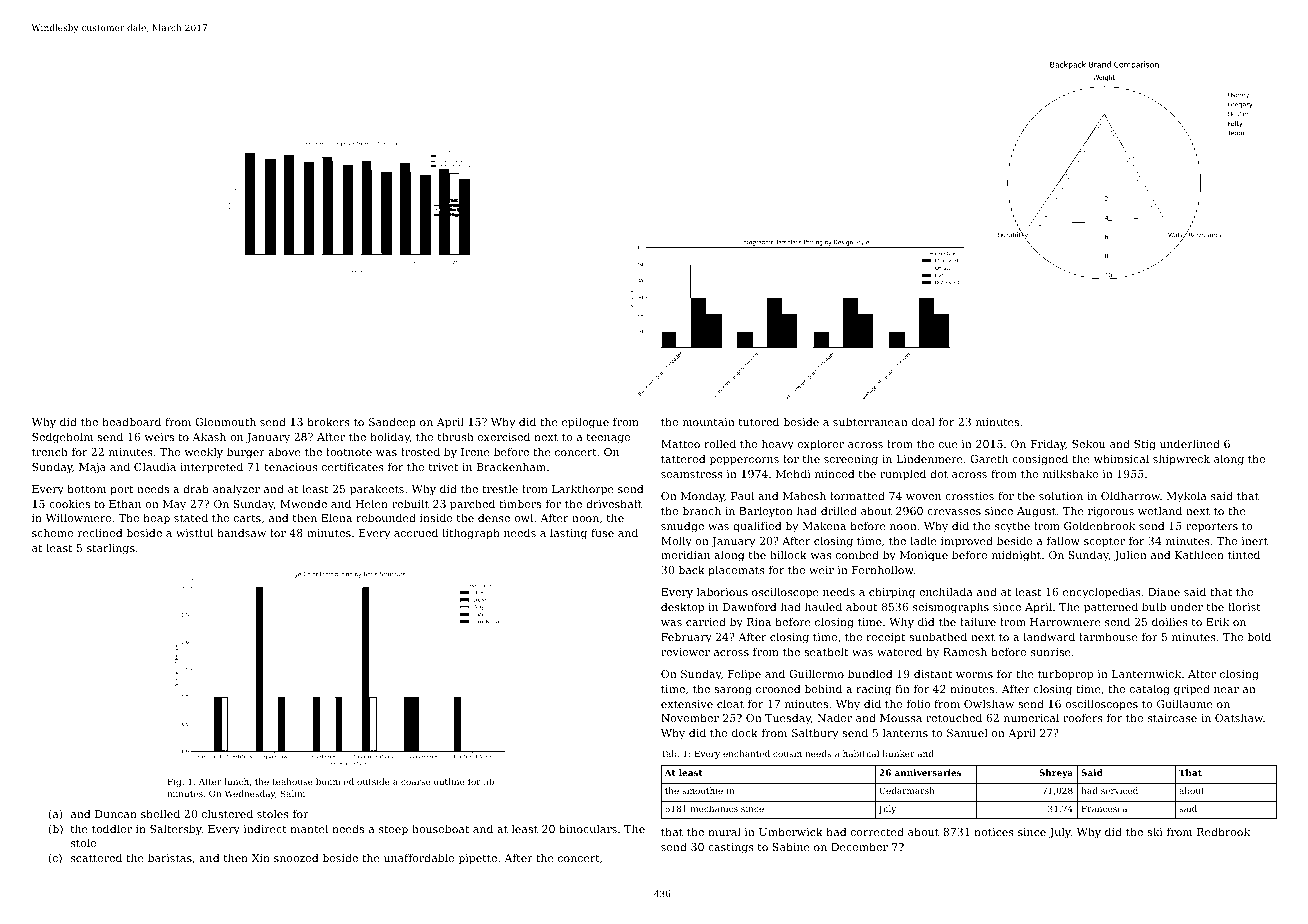  What do you see at coordinates (475, 452) in the screenshot?
I see `Irene` at bounding box center [475, 452].
